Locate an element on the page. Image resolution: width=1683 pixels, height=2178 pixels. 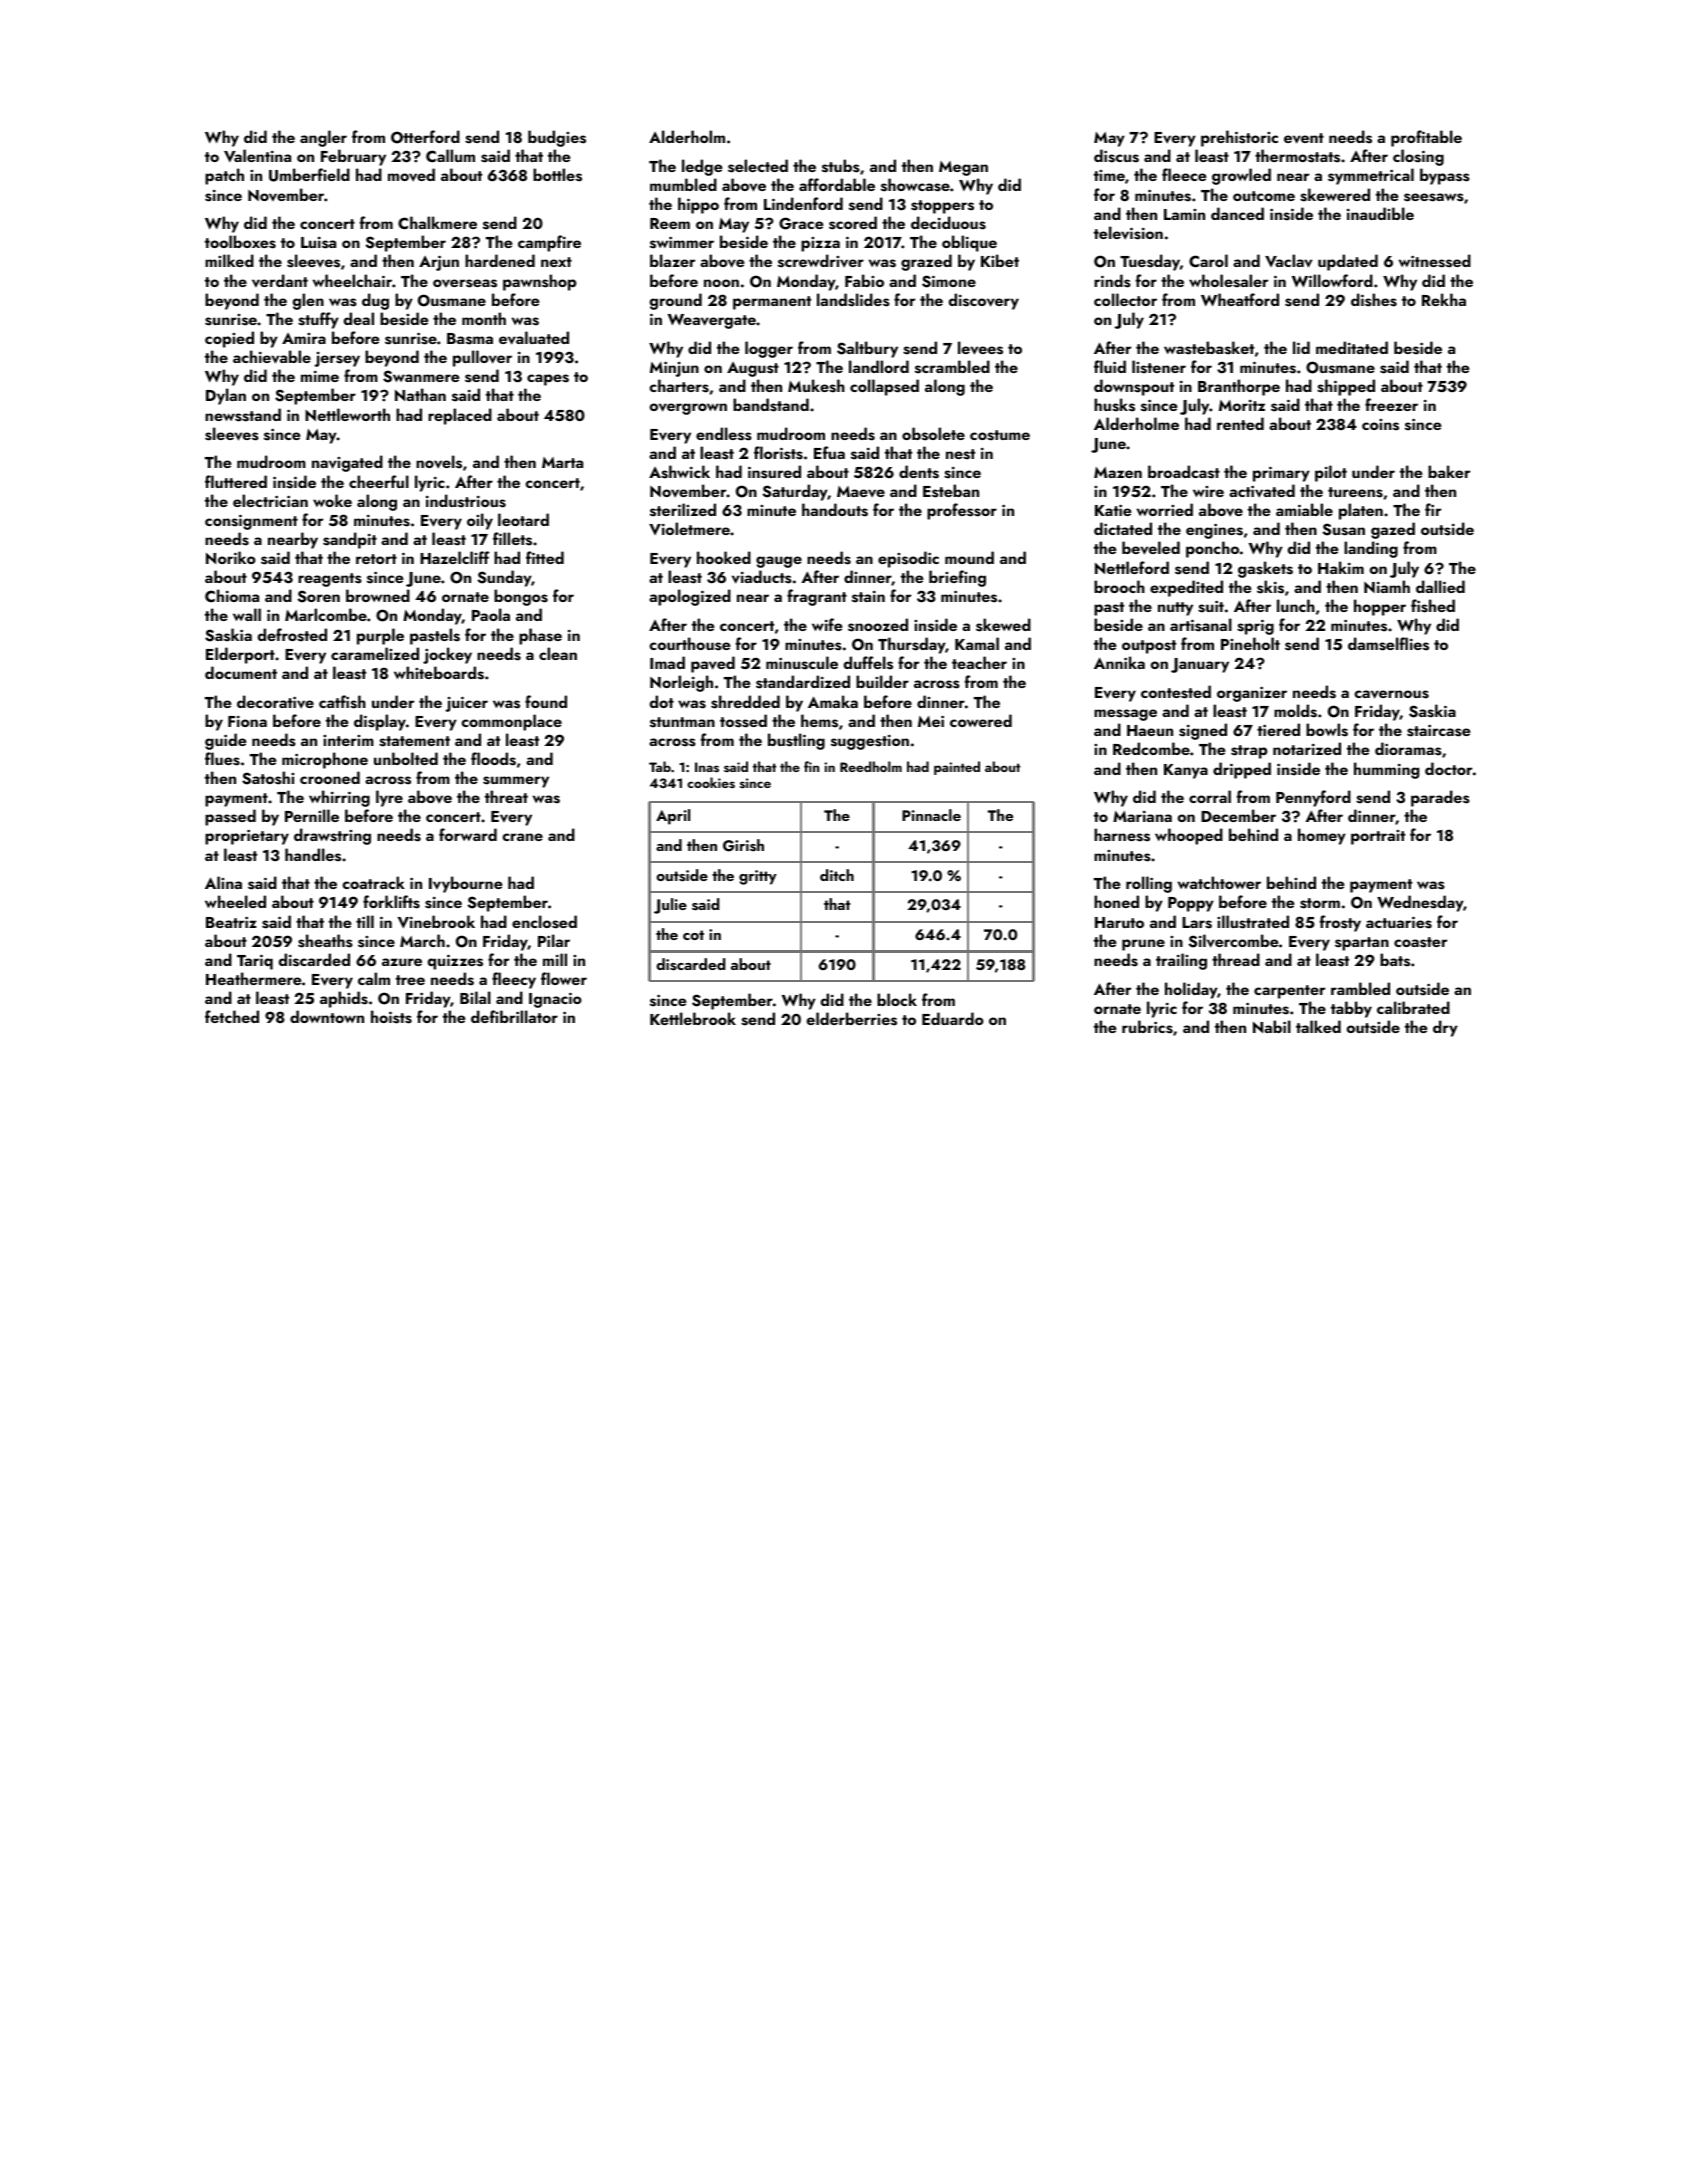
Nathan is located at coordinates (420, 394).
